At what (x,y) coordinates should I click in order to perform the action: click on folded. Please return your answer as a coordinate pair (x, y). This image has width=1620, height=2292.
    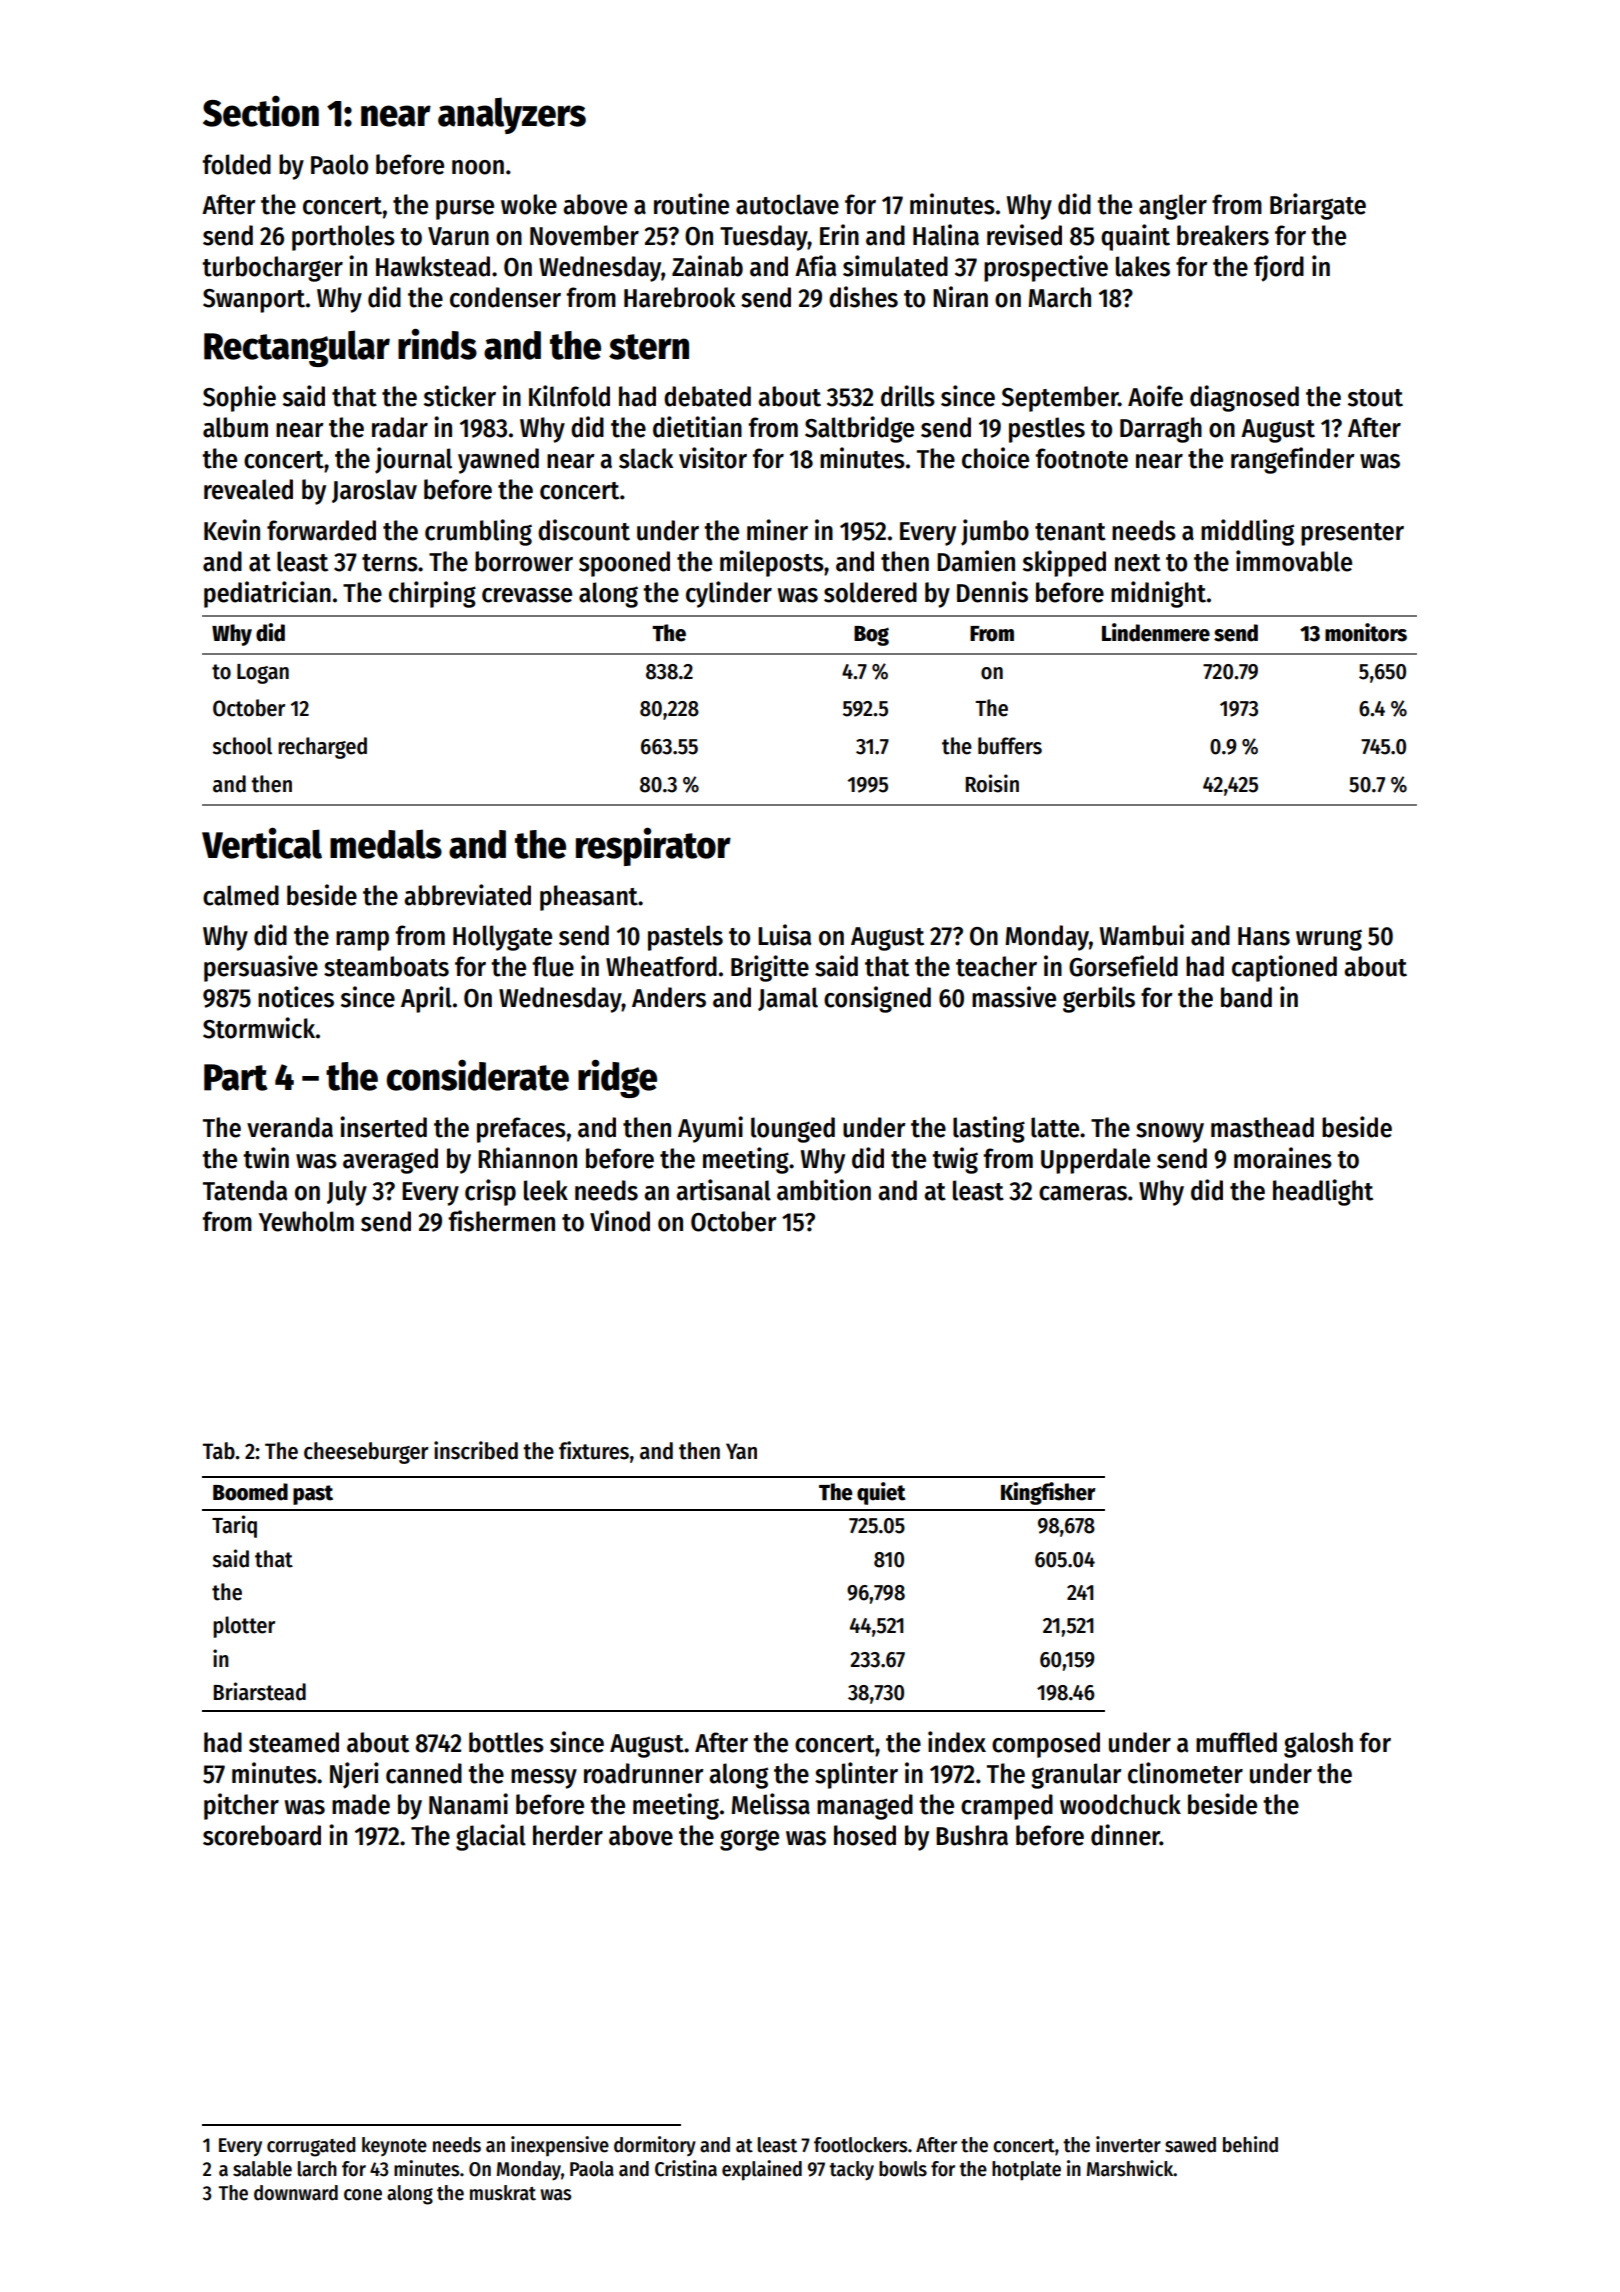
    Looking at the image, I should click on (236, 164).
